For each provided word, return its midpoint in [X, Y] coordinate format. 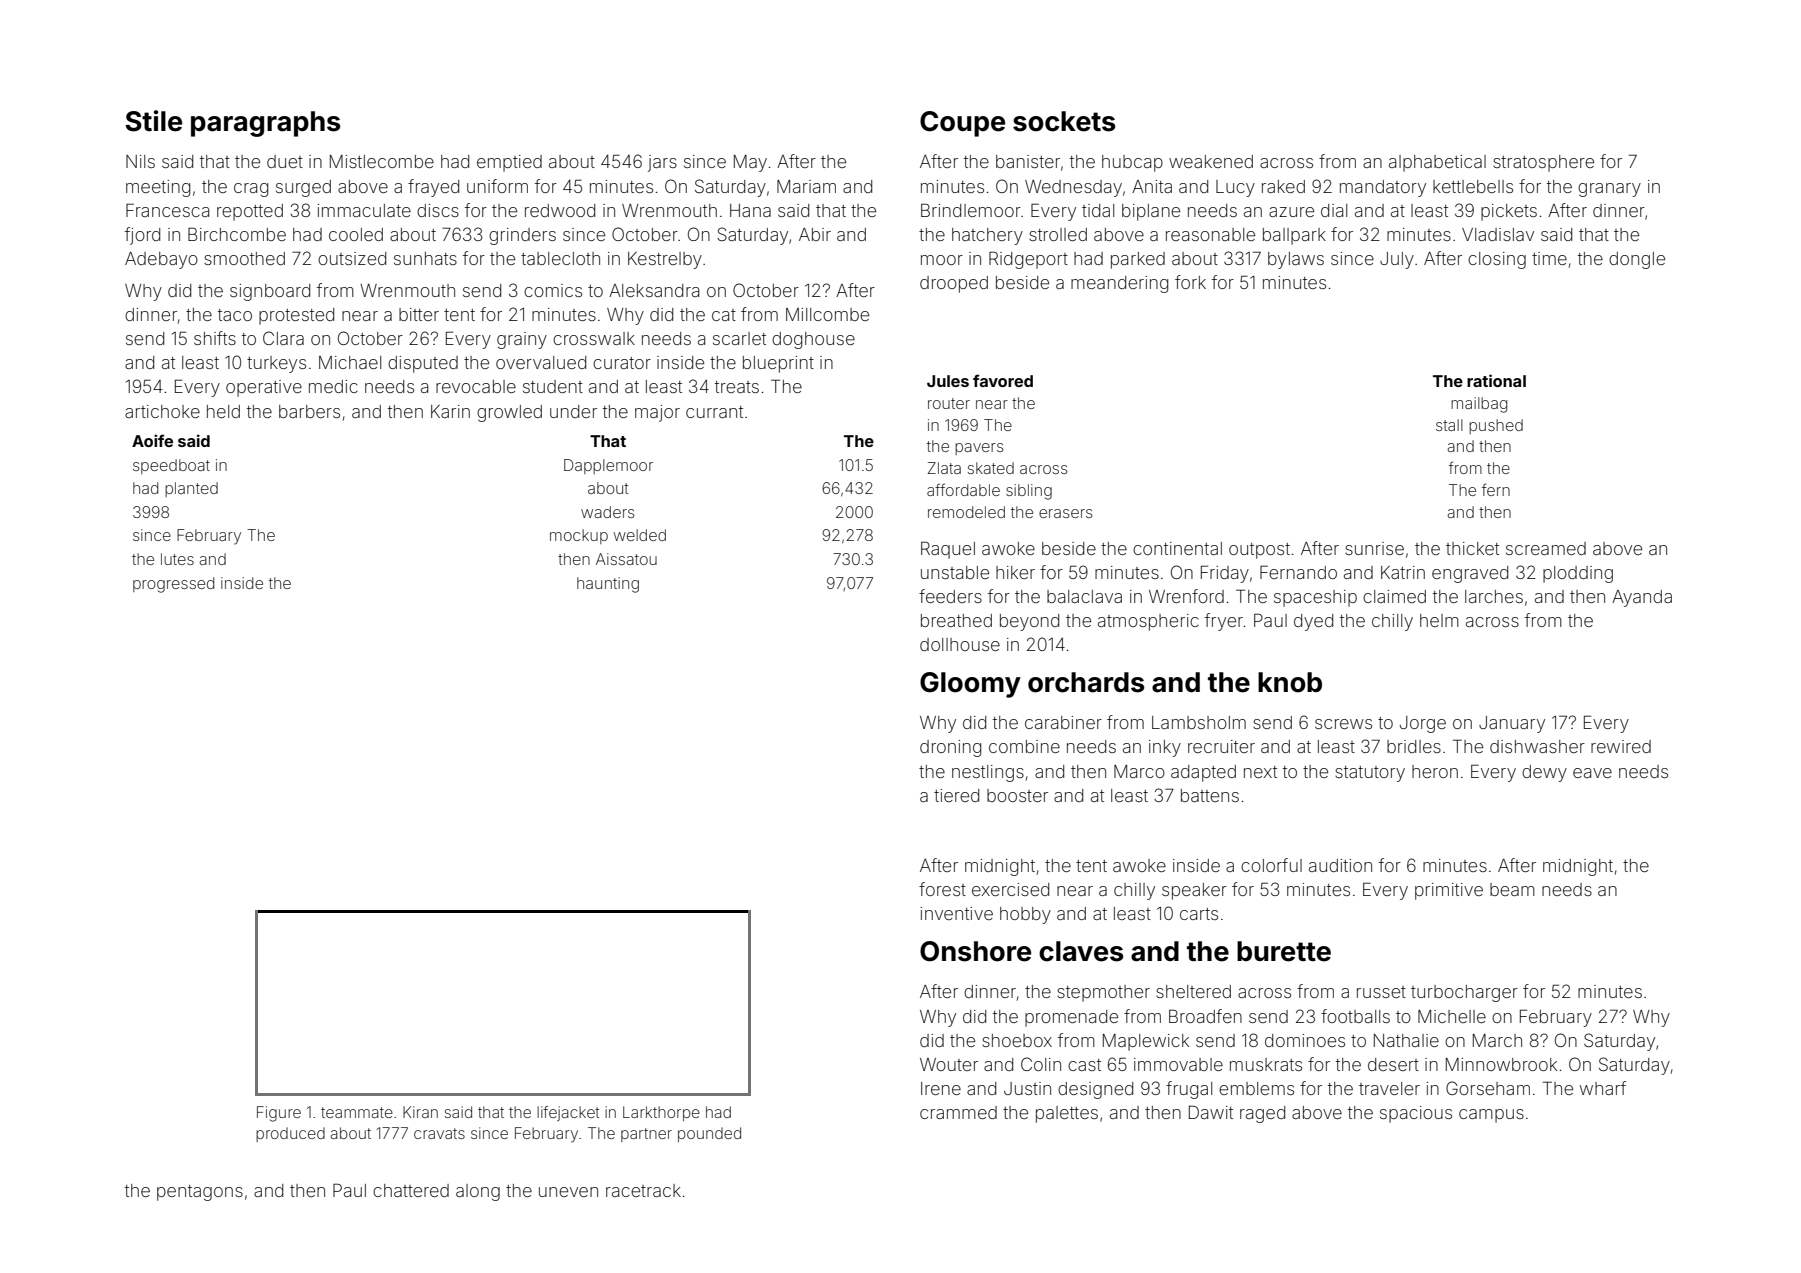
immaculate [364, 210]
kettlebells [1473, 186]
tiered [956, 795]
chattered [411, 1190]
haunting [608, 585]
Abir [815, 234]
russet [1381, 992]
